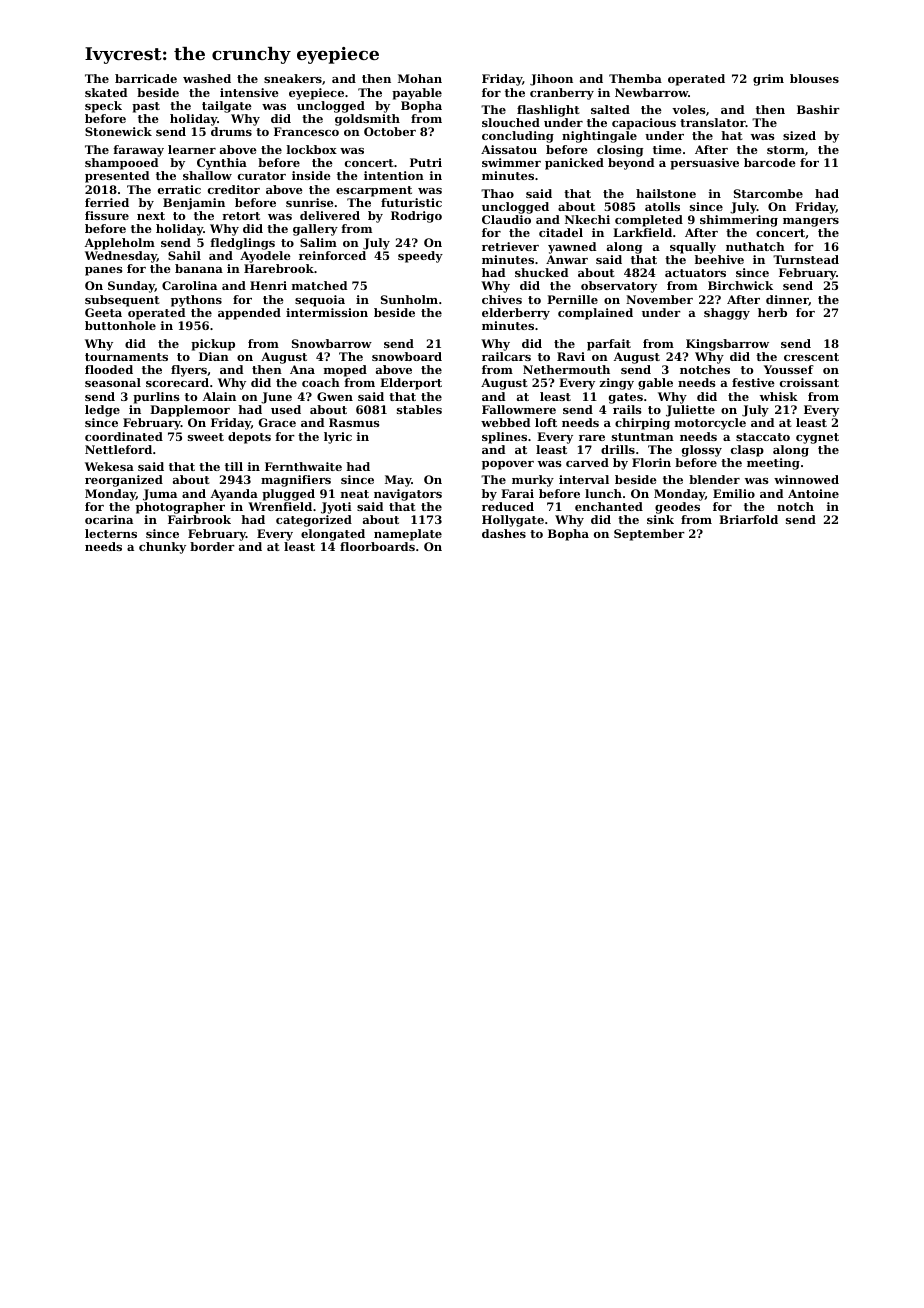 This screenshot has height=1308, width=924. I want to click on Geeta, so click(103, 312).
